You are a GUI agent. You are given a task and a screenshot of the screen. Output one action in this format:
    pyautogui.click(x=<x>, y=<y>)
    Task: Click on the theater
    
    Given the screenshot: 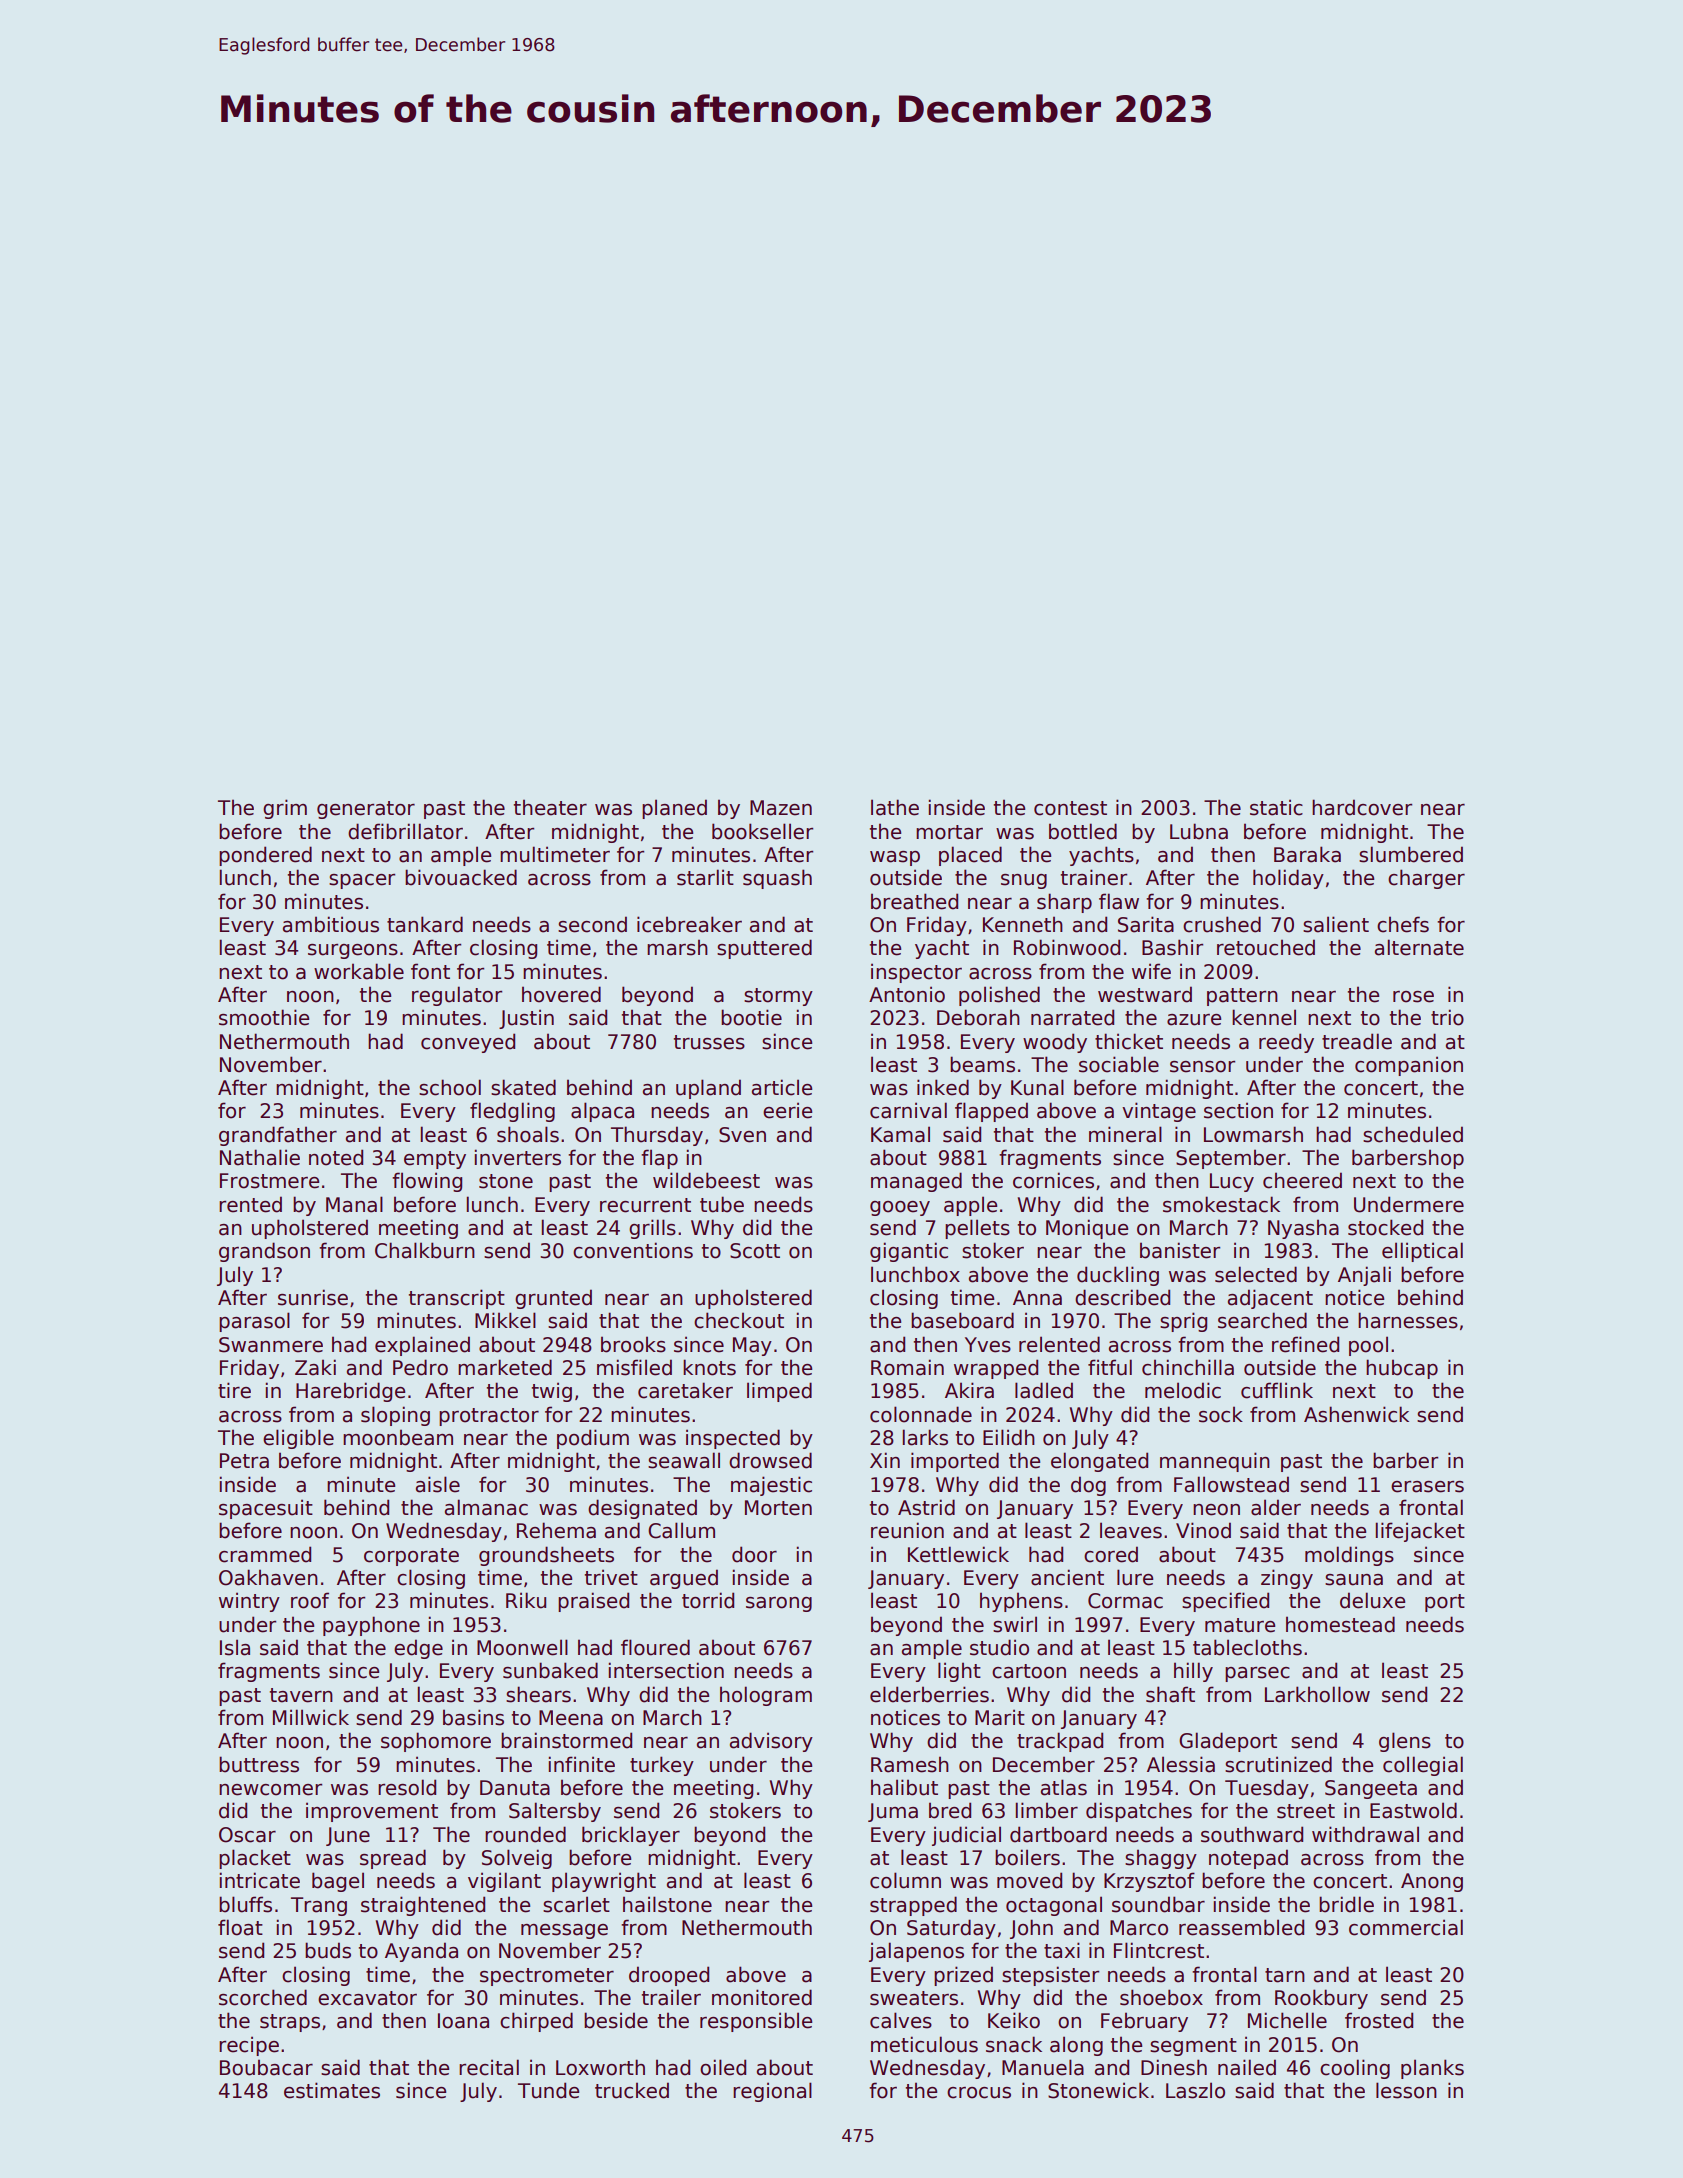 What is the action you would take?
    pyautogui.click(x=550, y=807)
